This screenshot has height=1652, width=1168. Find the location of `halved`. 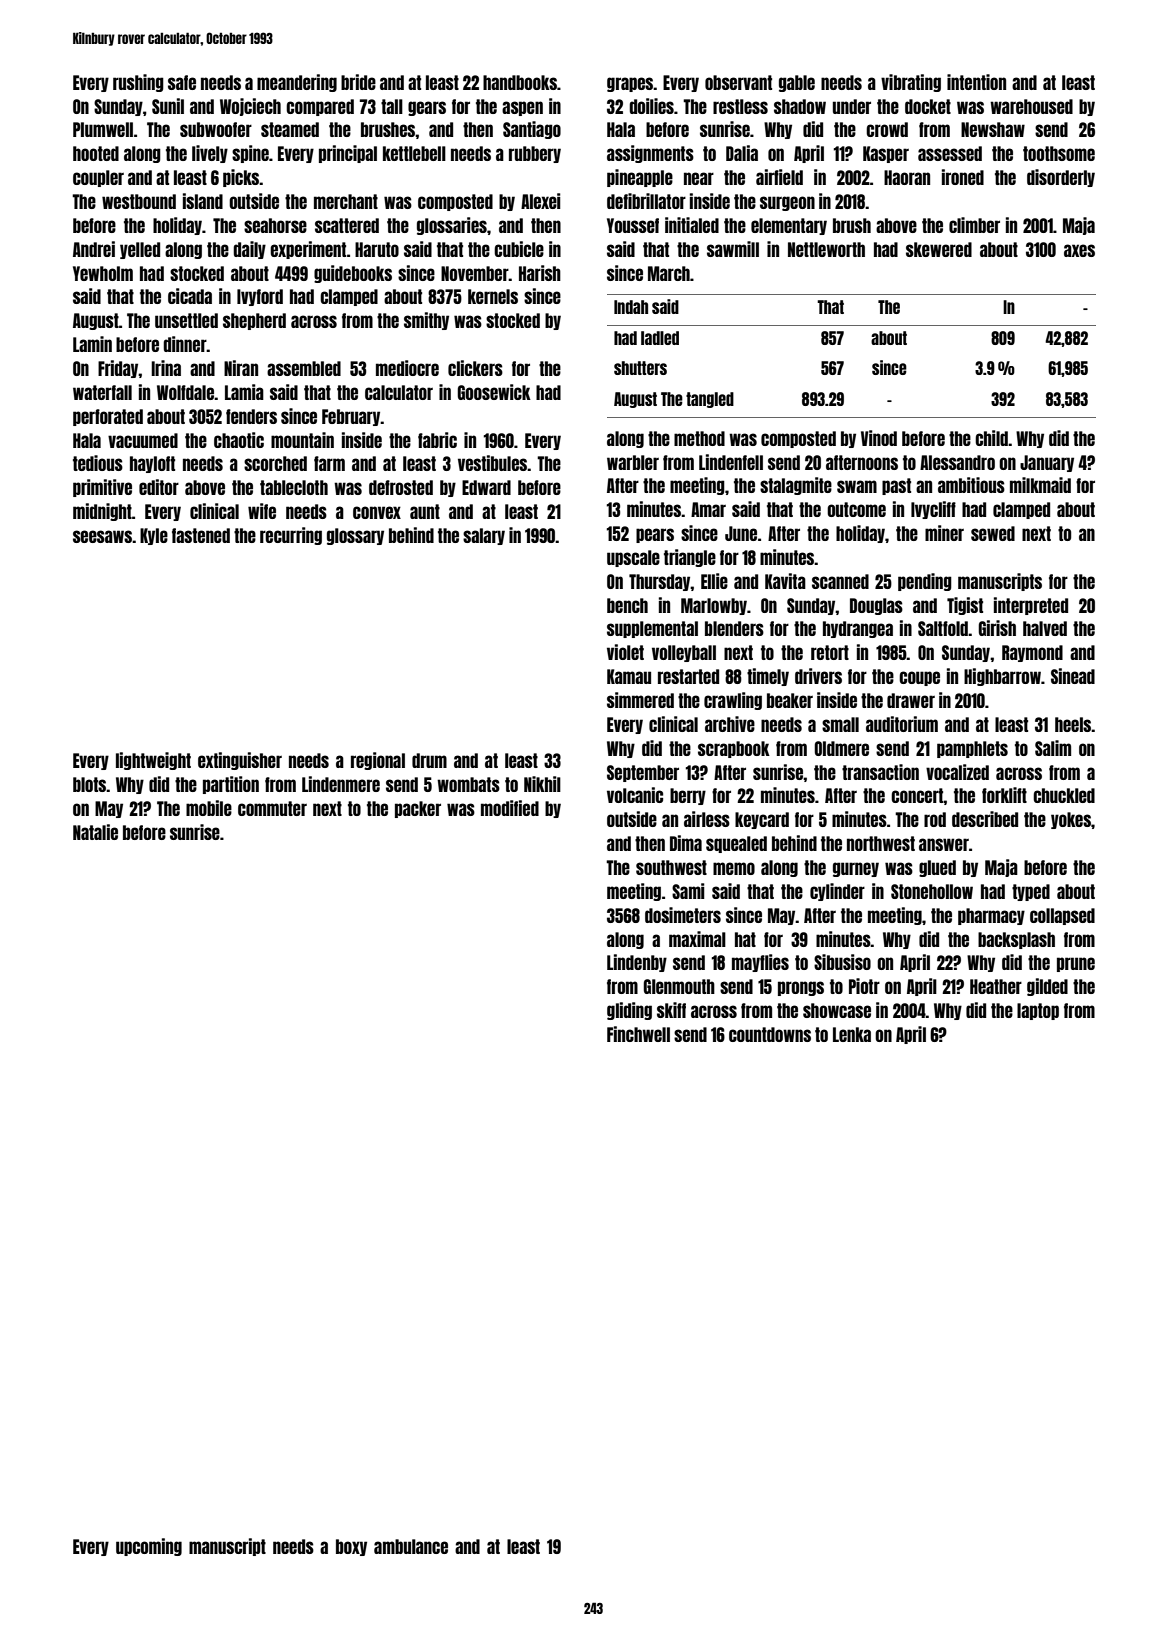

halved is located at coordinates (1045, 628).
